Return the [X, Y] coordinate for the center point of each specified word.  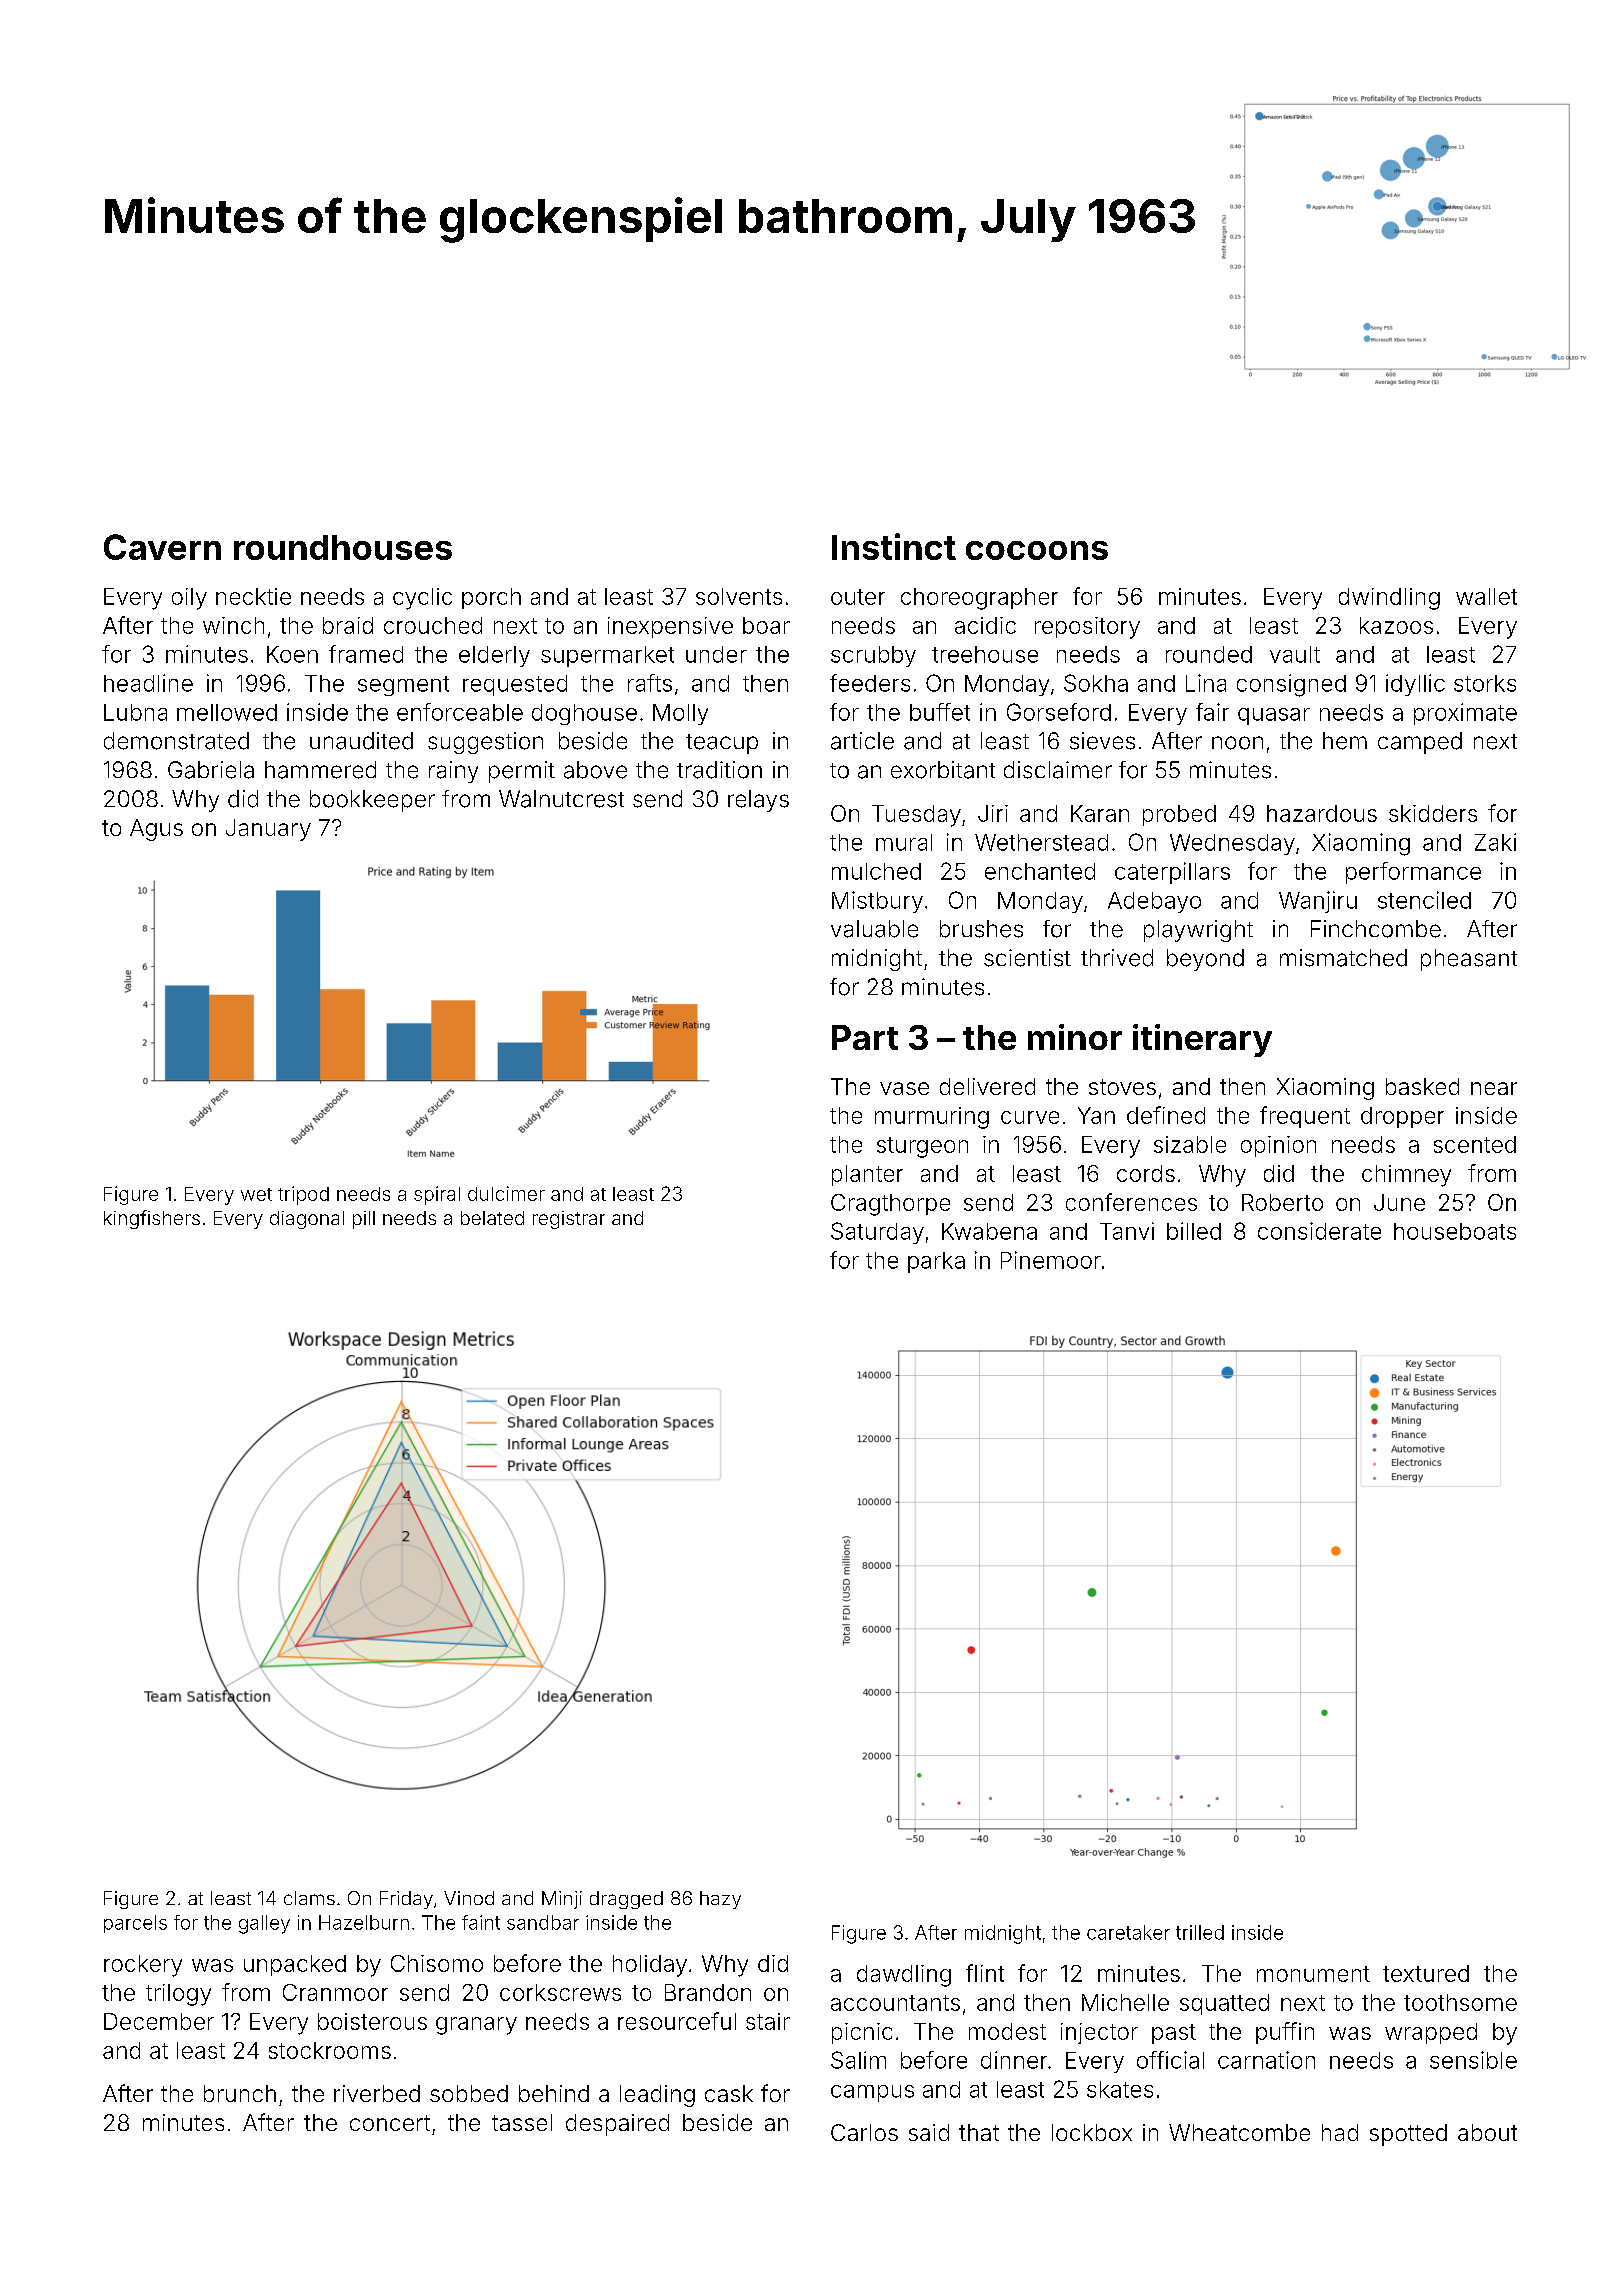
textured [1426, 1973]
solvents [739, 596]
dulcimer [506, 1193]
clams [309, 1898]
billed [1194, 1231]
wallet [1486, 596]
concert [390, 2123]
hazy [720, 1900]
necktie [253, 596]
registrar [569, 1220]
